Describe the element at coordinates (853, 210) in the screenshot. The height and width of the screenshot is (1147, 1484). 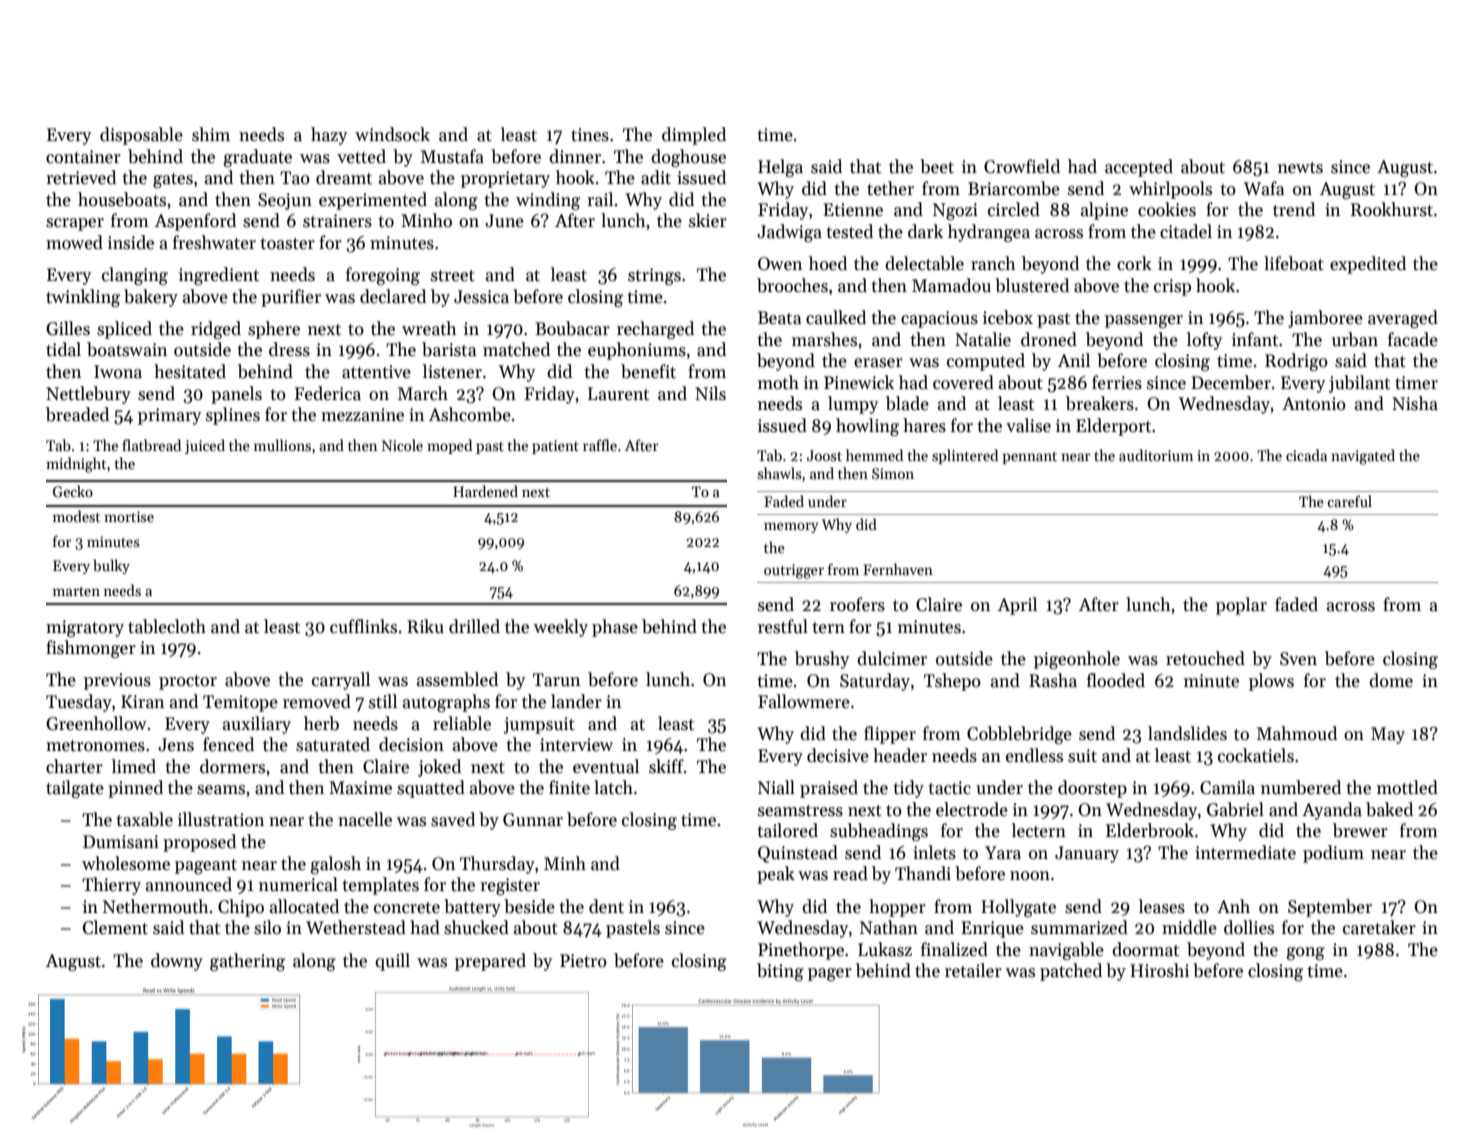
I see `Etienne` at that location.
